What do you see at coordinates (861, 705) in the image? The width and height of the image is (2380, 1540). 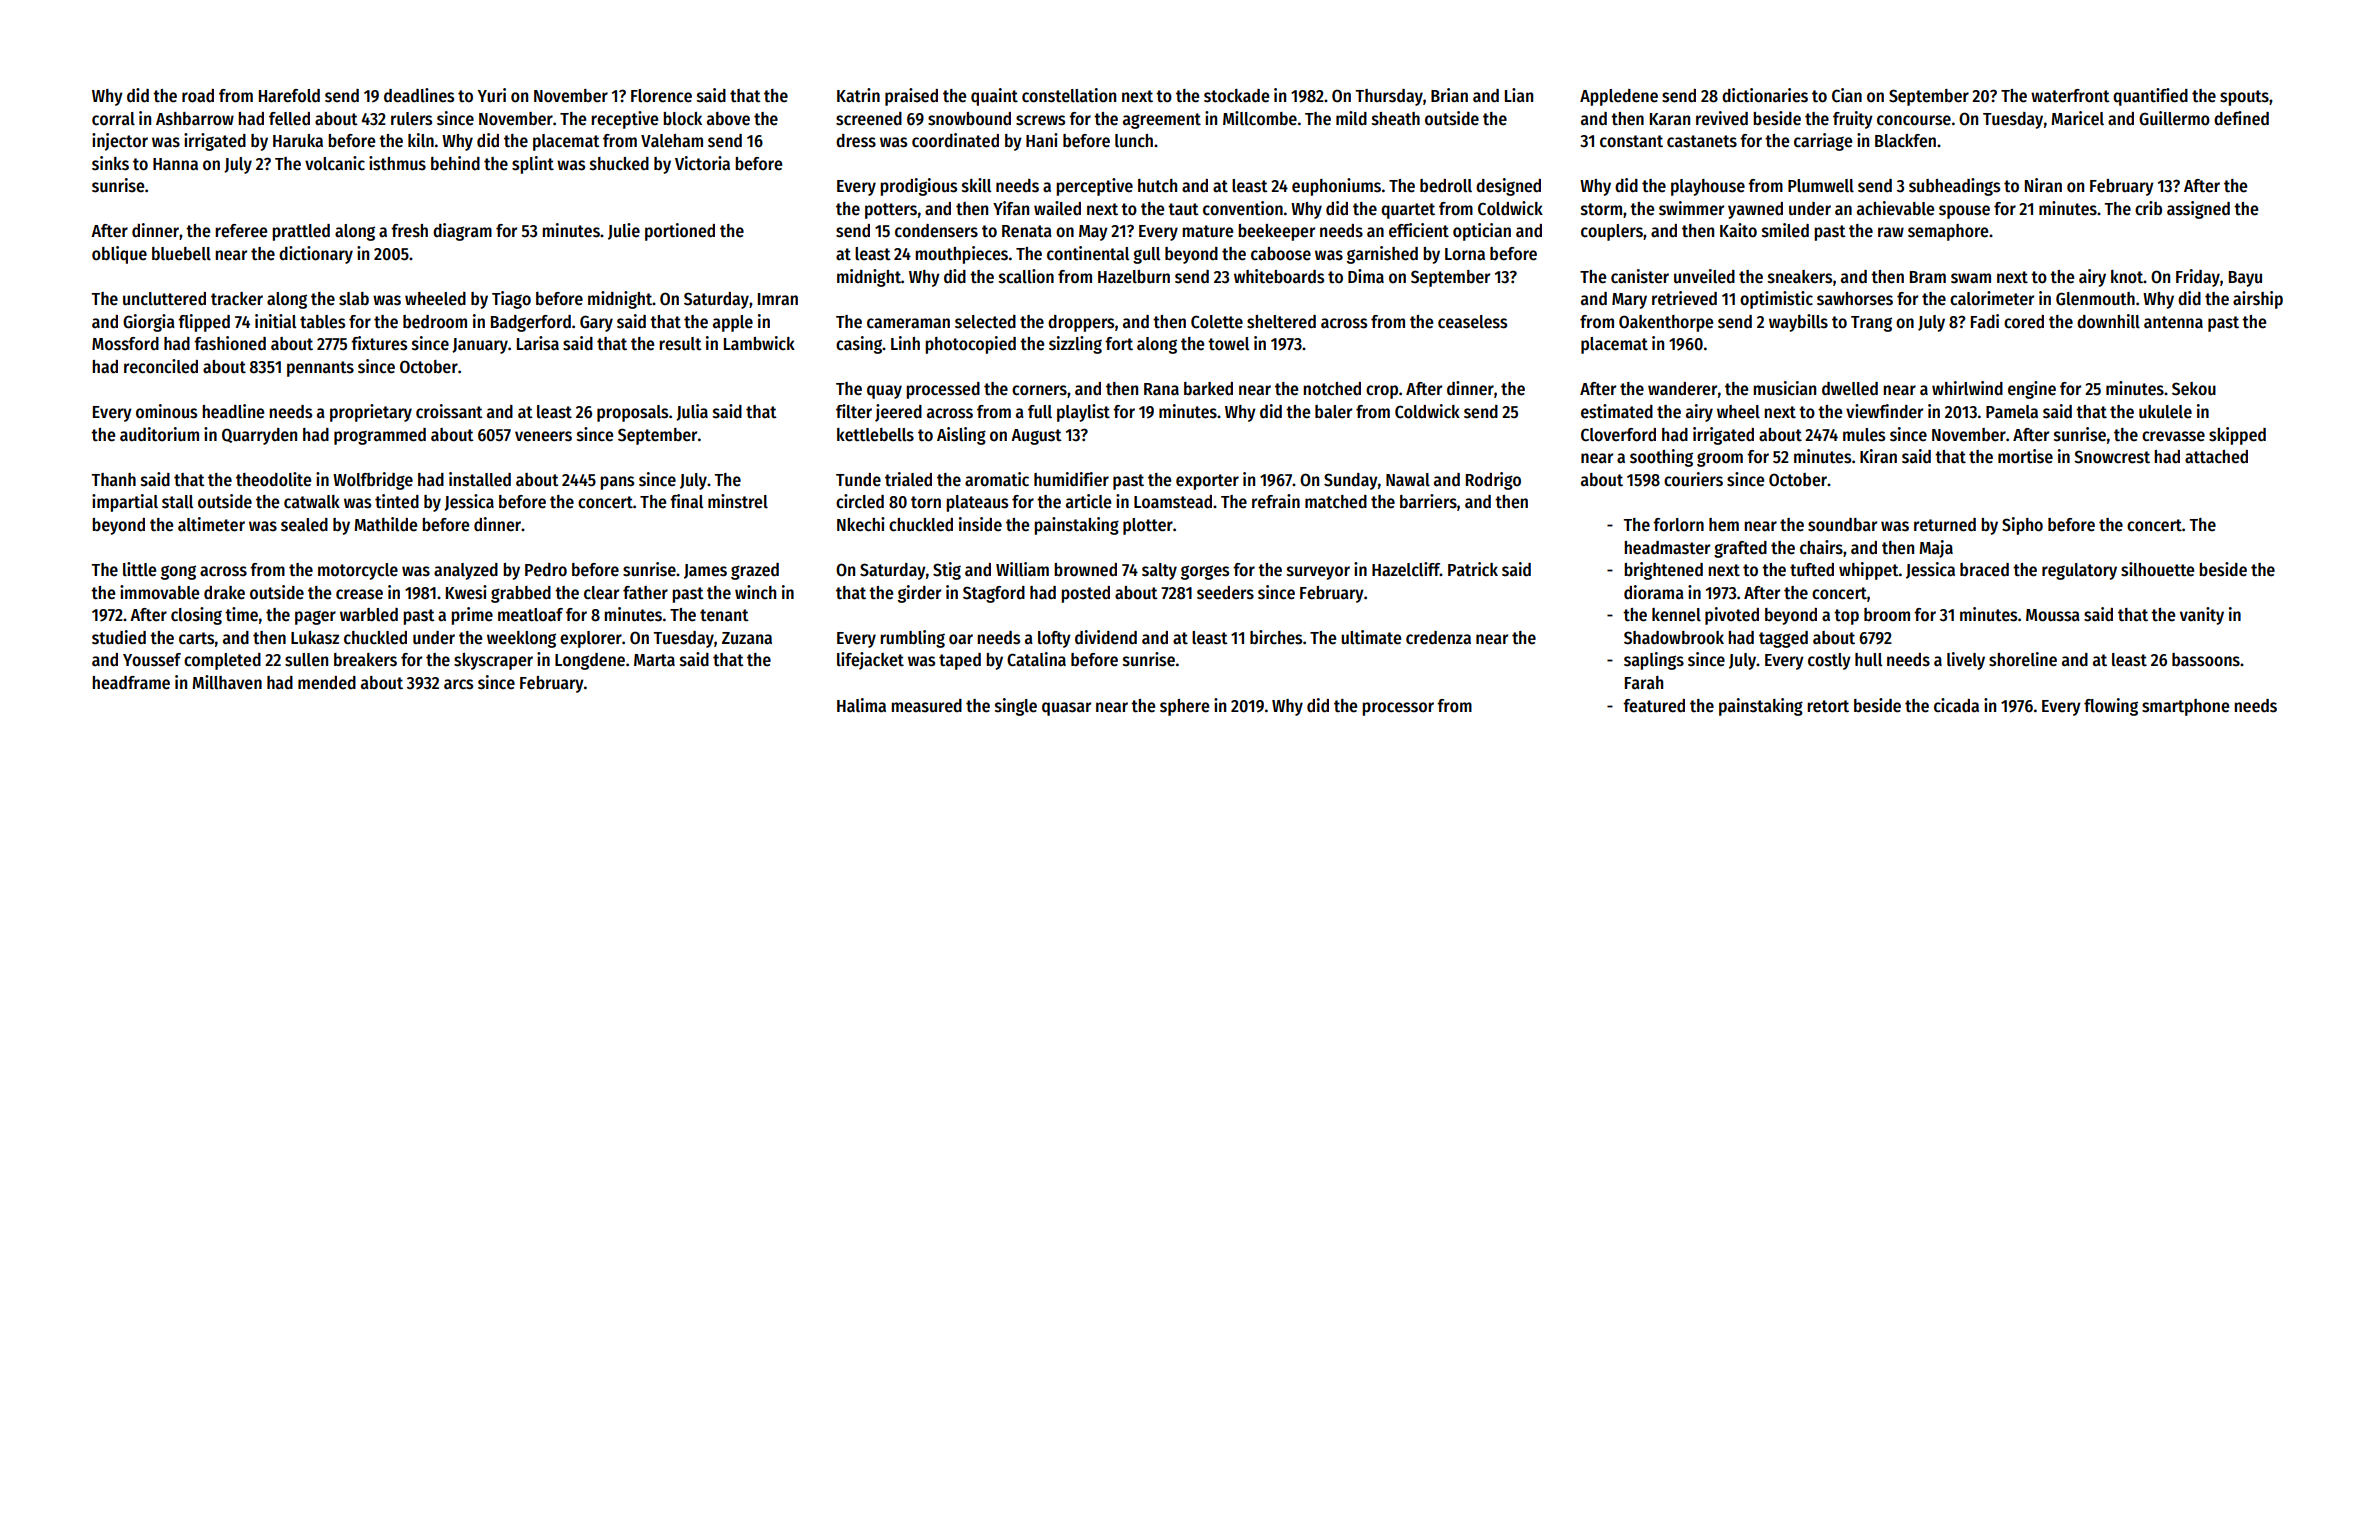 I see `Halima` at bounding box center [861, 705].
